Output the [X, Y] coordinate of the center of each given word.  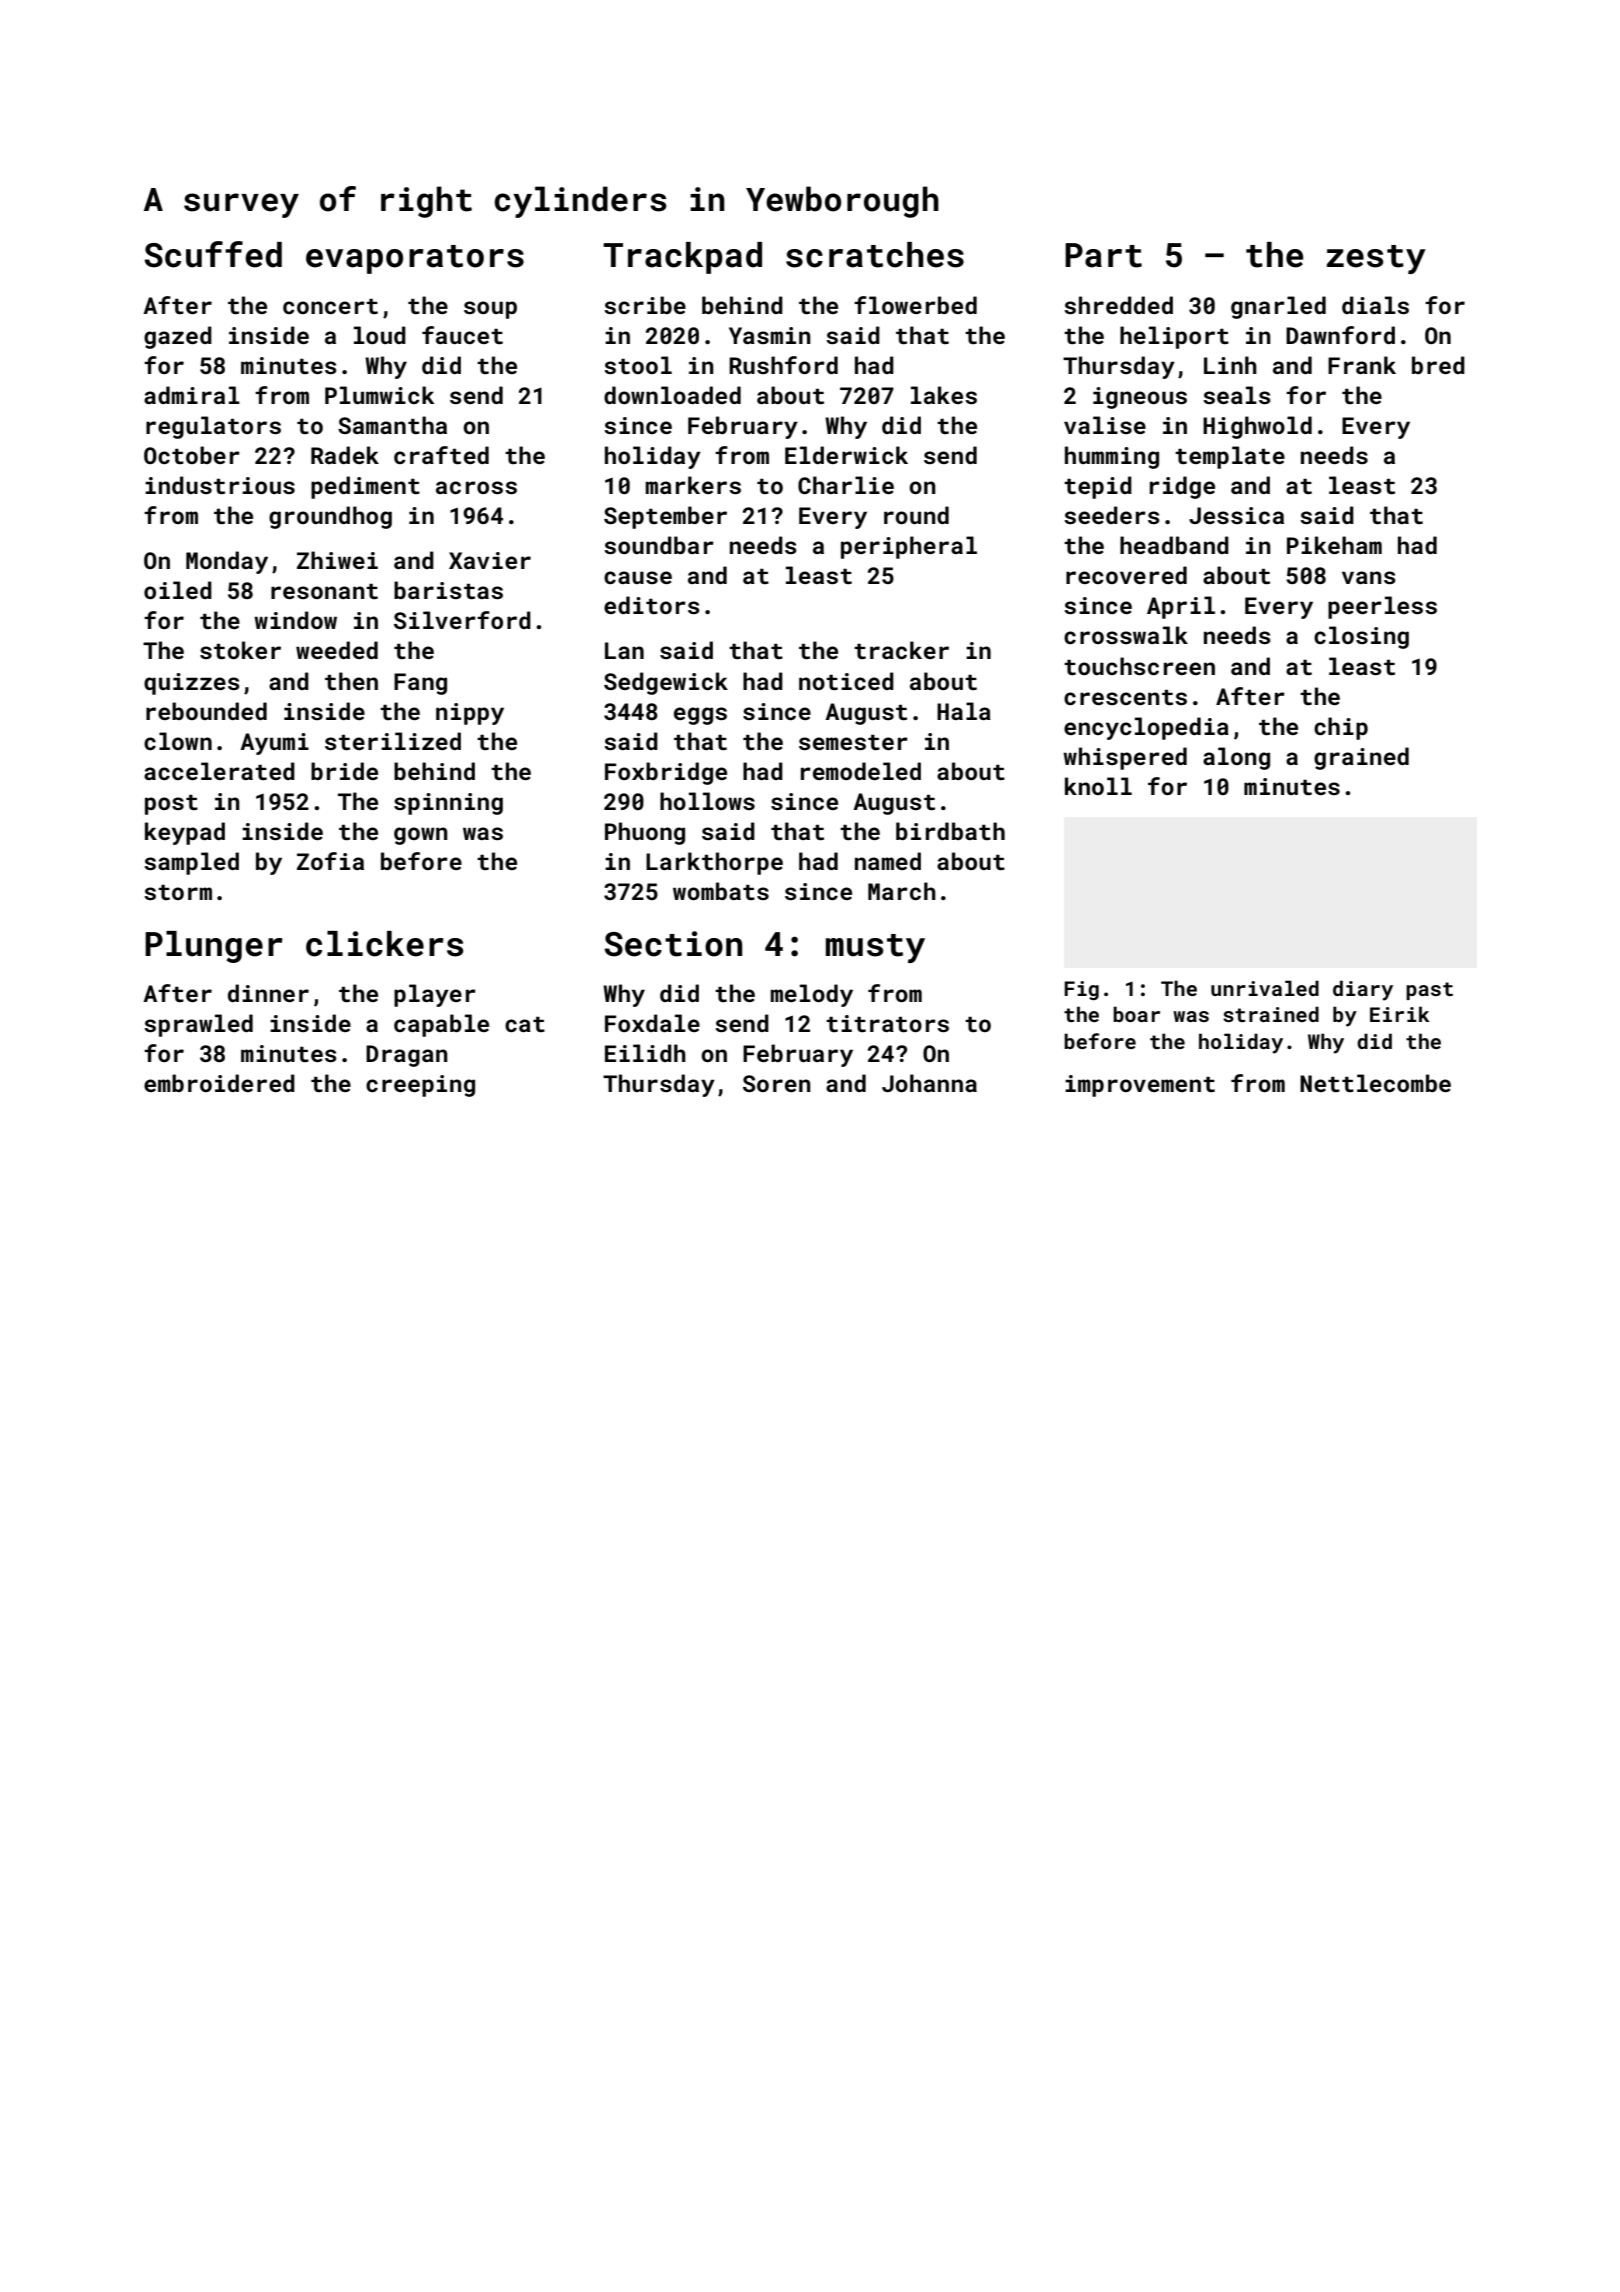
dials [1375, 305]
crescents [1125, 697]
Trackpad [682, 258]
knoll [1098, 786]
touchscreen [1139, 666]
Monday [227, 562]
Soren [777, 1083]
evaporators [415, 259]
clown [178, 741]
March [902, 891]
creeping [420, 1086]
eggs [700, 716]
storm [178, 892]
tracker [901, 650]
